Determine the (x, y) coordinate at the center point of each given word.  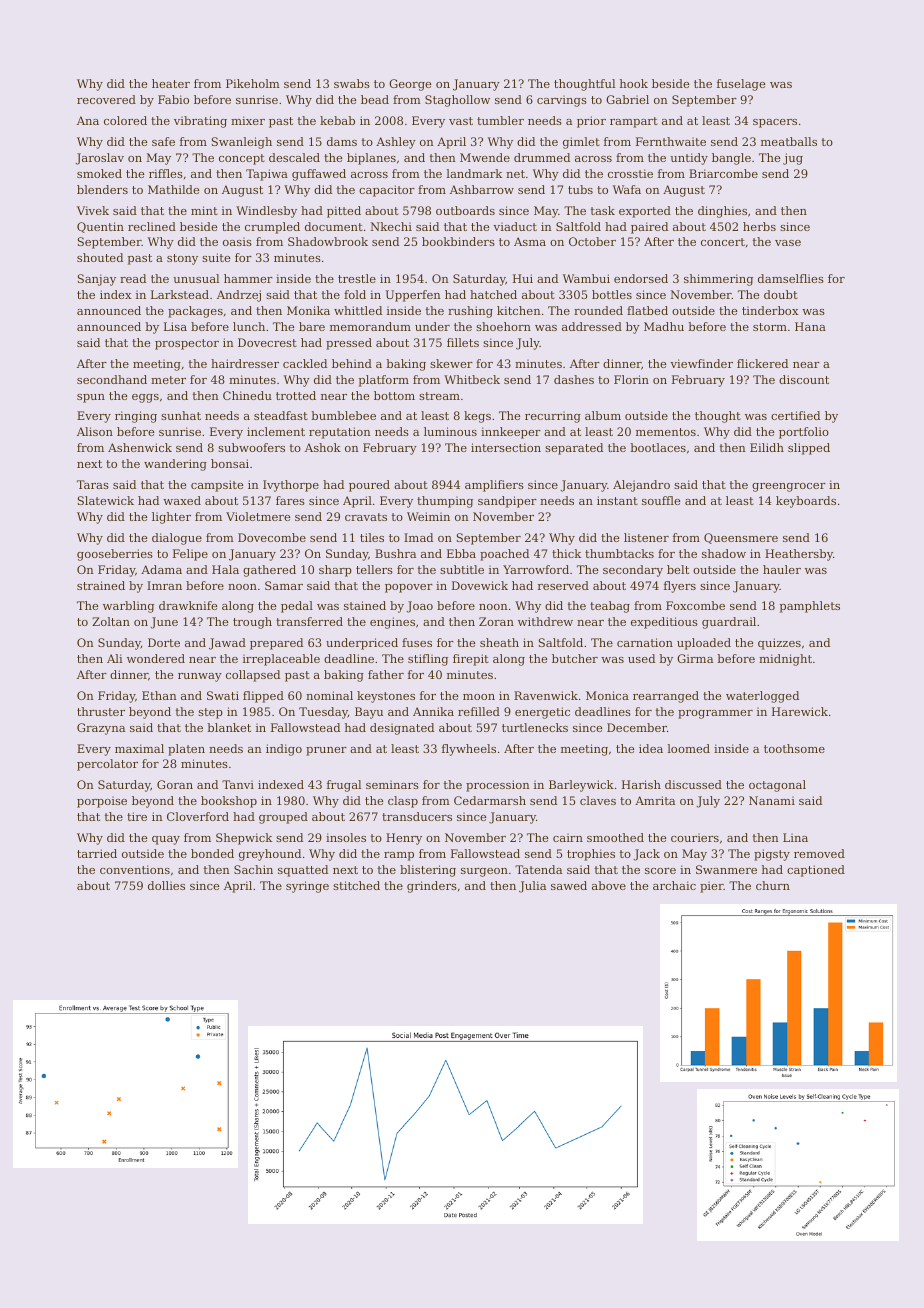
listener (646, 537)
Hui (523, 278)
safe (163, 141)
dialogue (177, 539)
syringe (307, 887)
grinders (432, 887)
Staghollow (457, 101)
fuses (417, 642)
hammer (248, 278)
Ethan (159, 695)
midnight (785, 660)
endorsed (641, 278)
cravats (366, 517)
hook (634, 83)
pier (712, 887)
